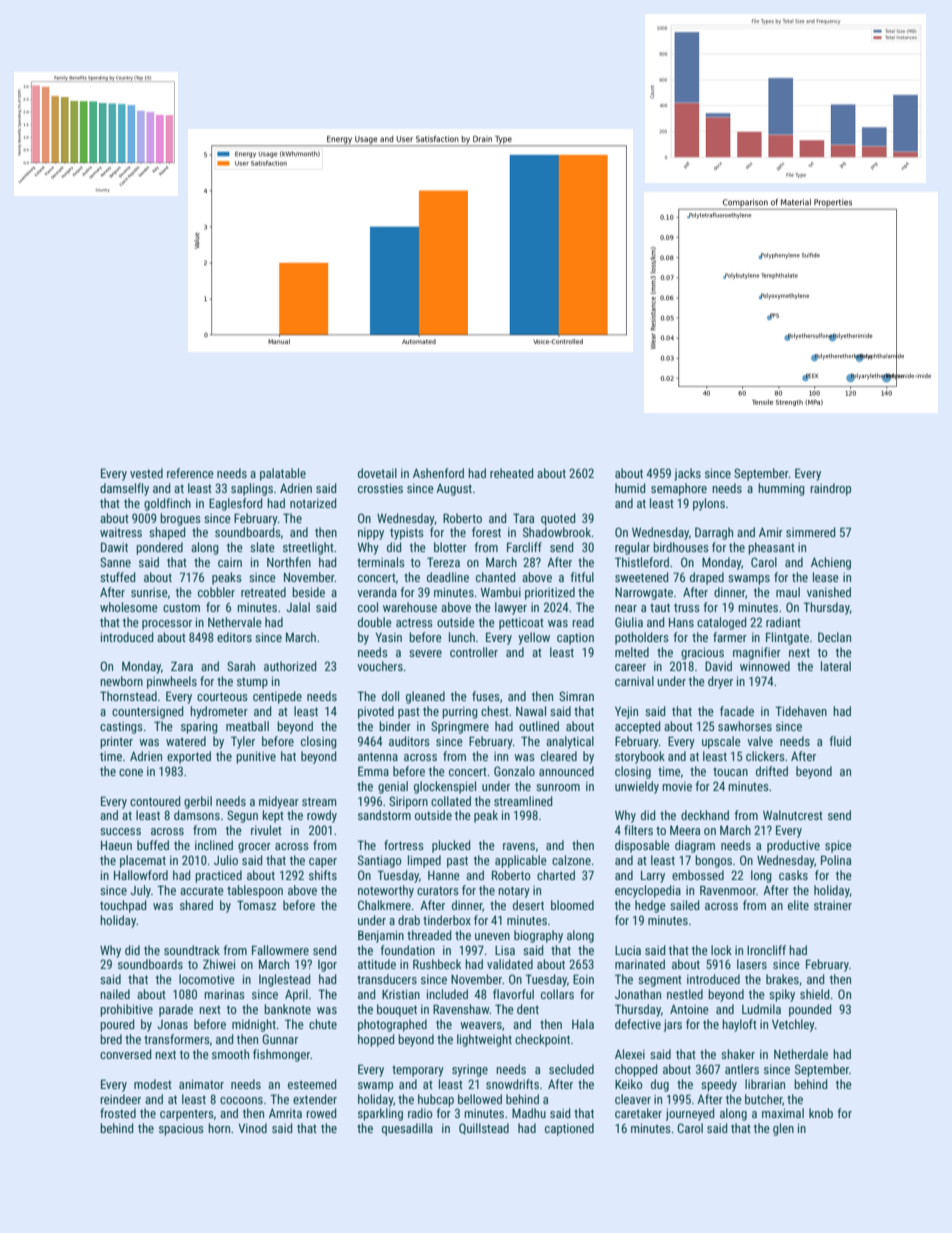  I want to click on humming, so click(781, 489).
